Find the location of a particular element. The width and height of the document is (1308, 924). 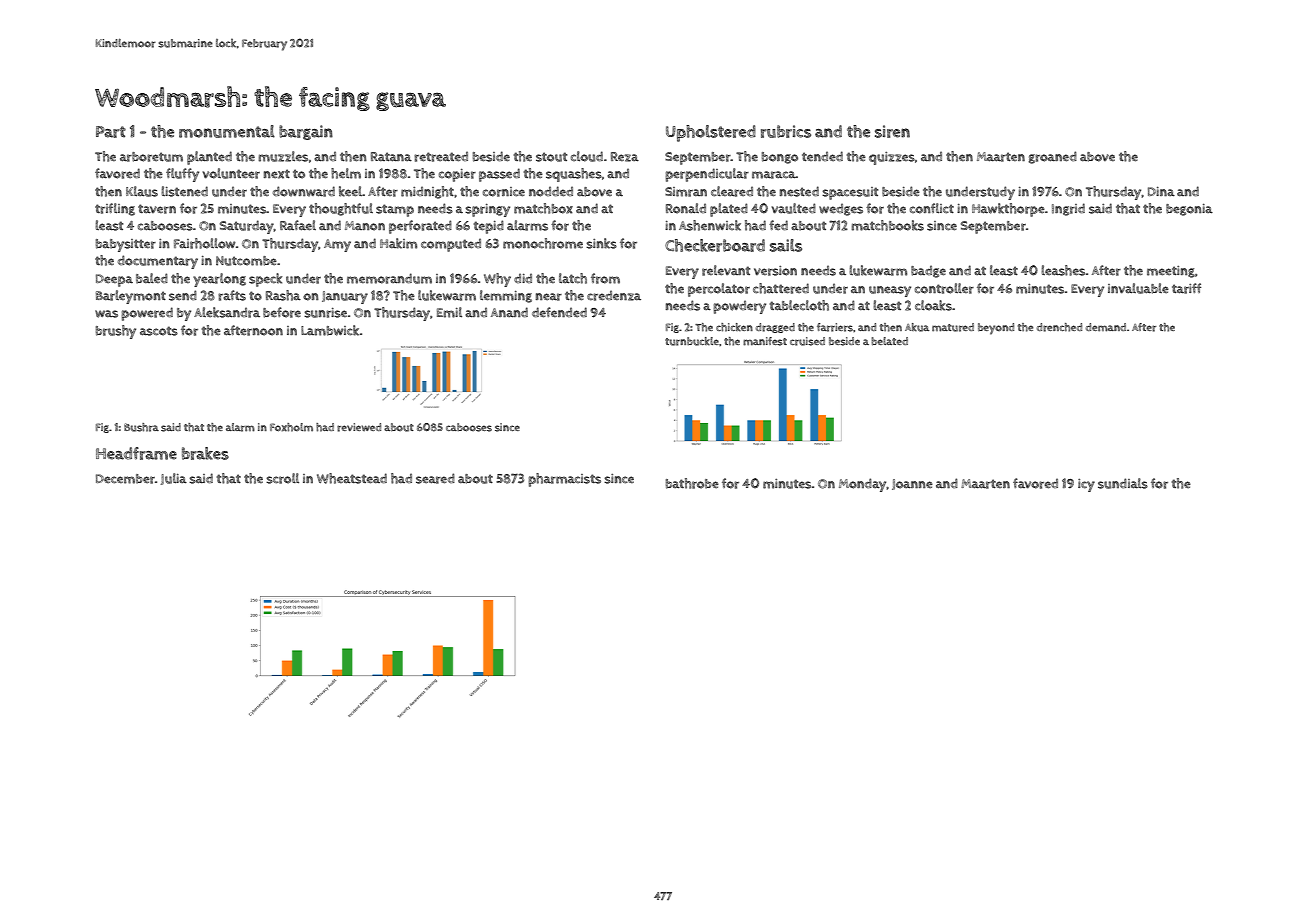

reviewed is located at coordinates (359, 427).
